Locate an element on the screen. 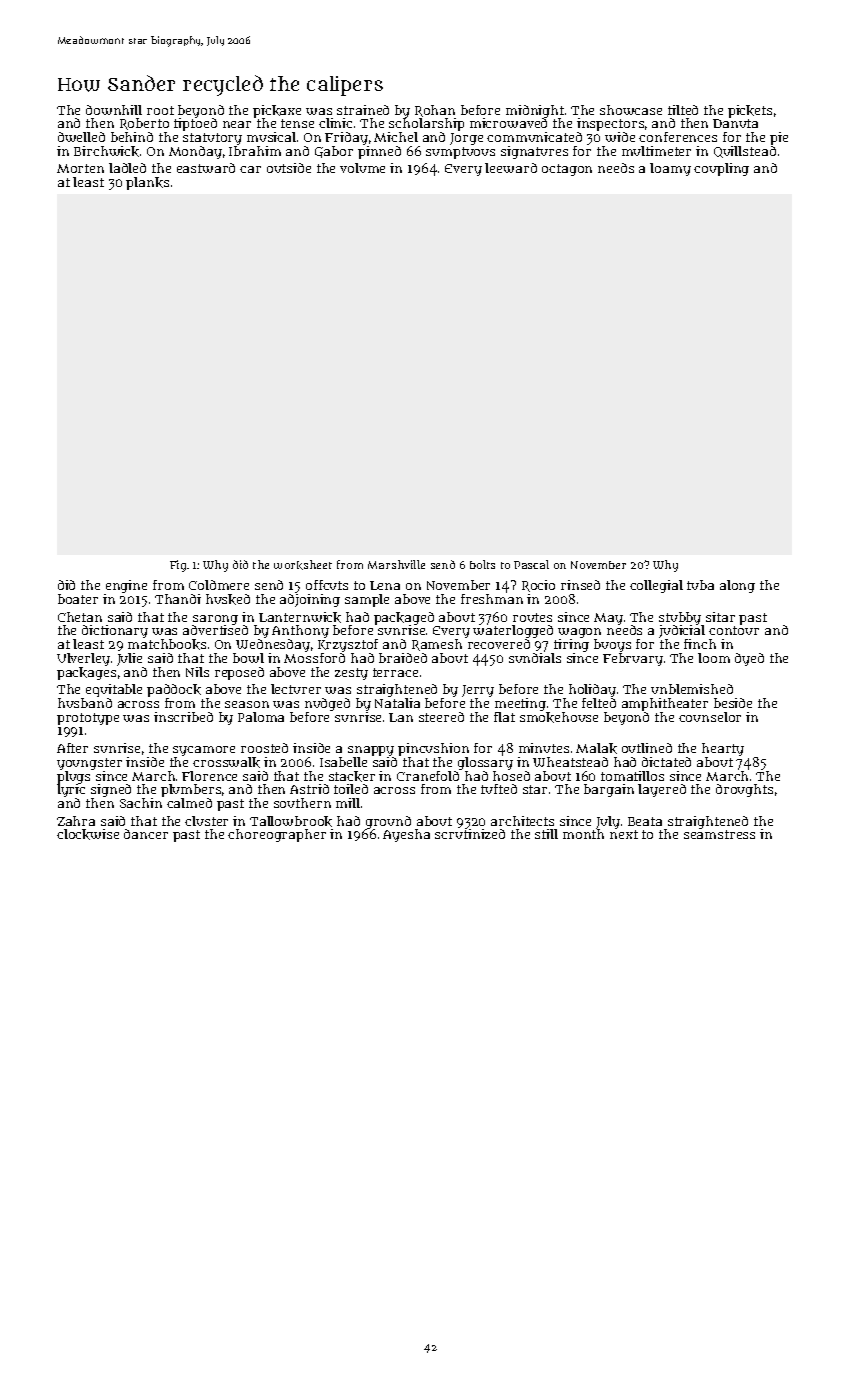 Image resolution: width=849 pixels, height=1400 pixels. Michel is located at coordinates (396, 137).
